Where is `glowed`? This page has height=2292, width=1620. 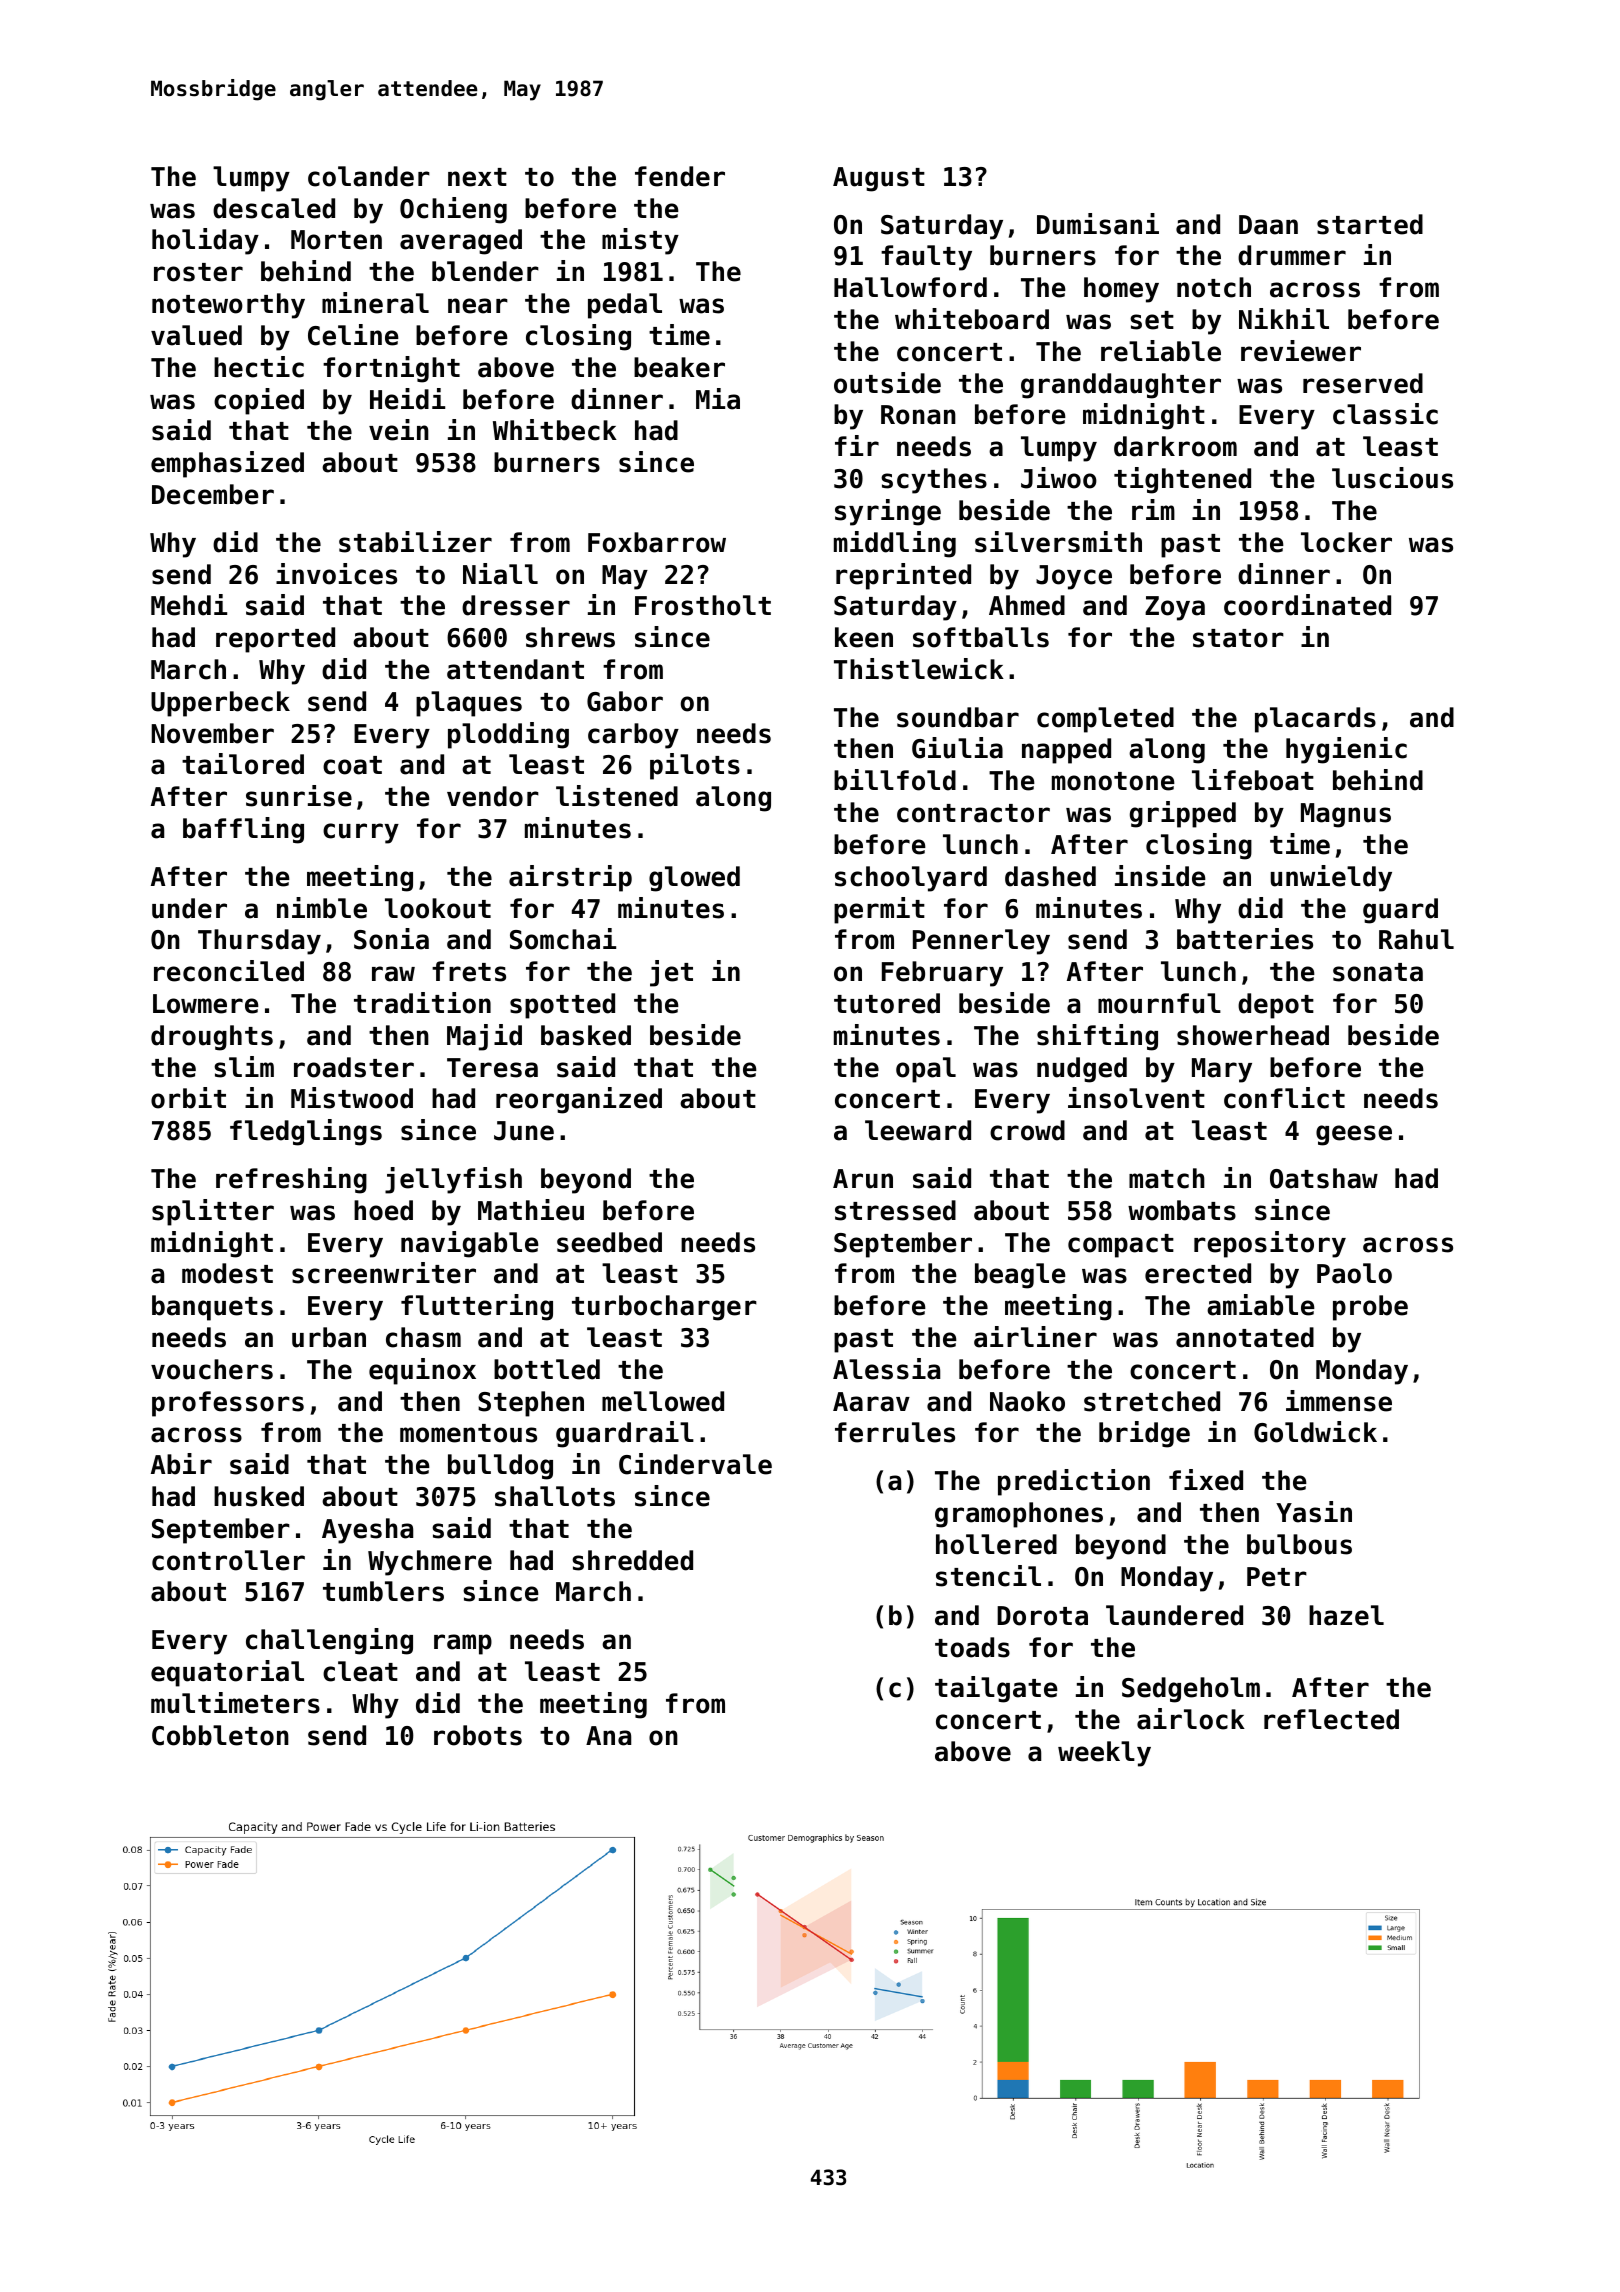 glowed is located at coordinates (694, 879).
